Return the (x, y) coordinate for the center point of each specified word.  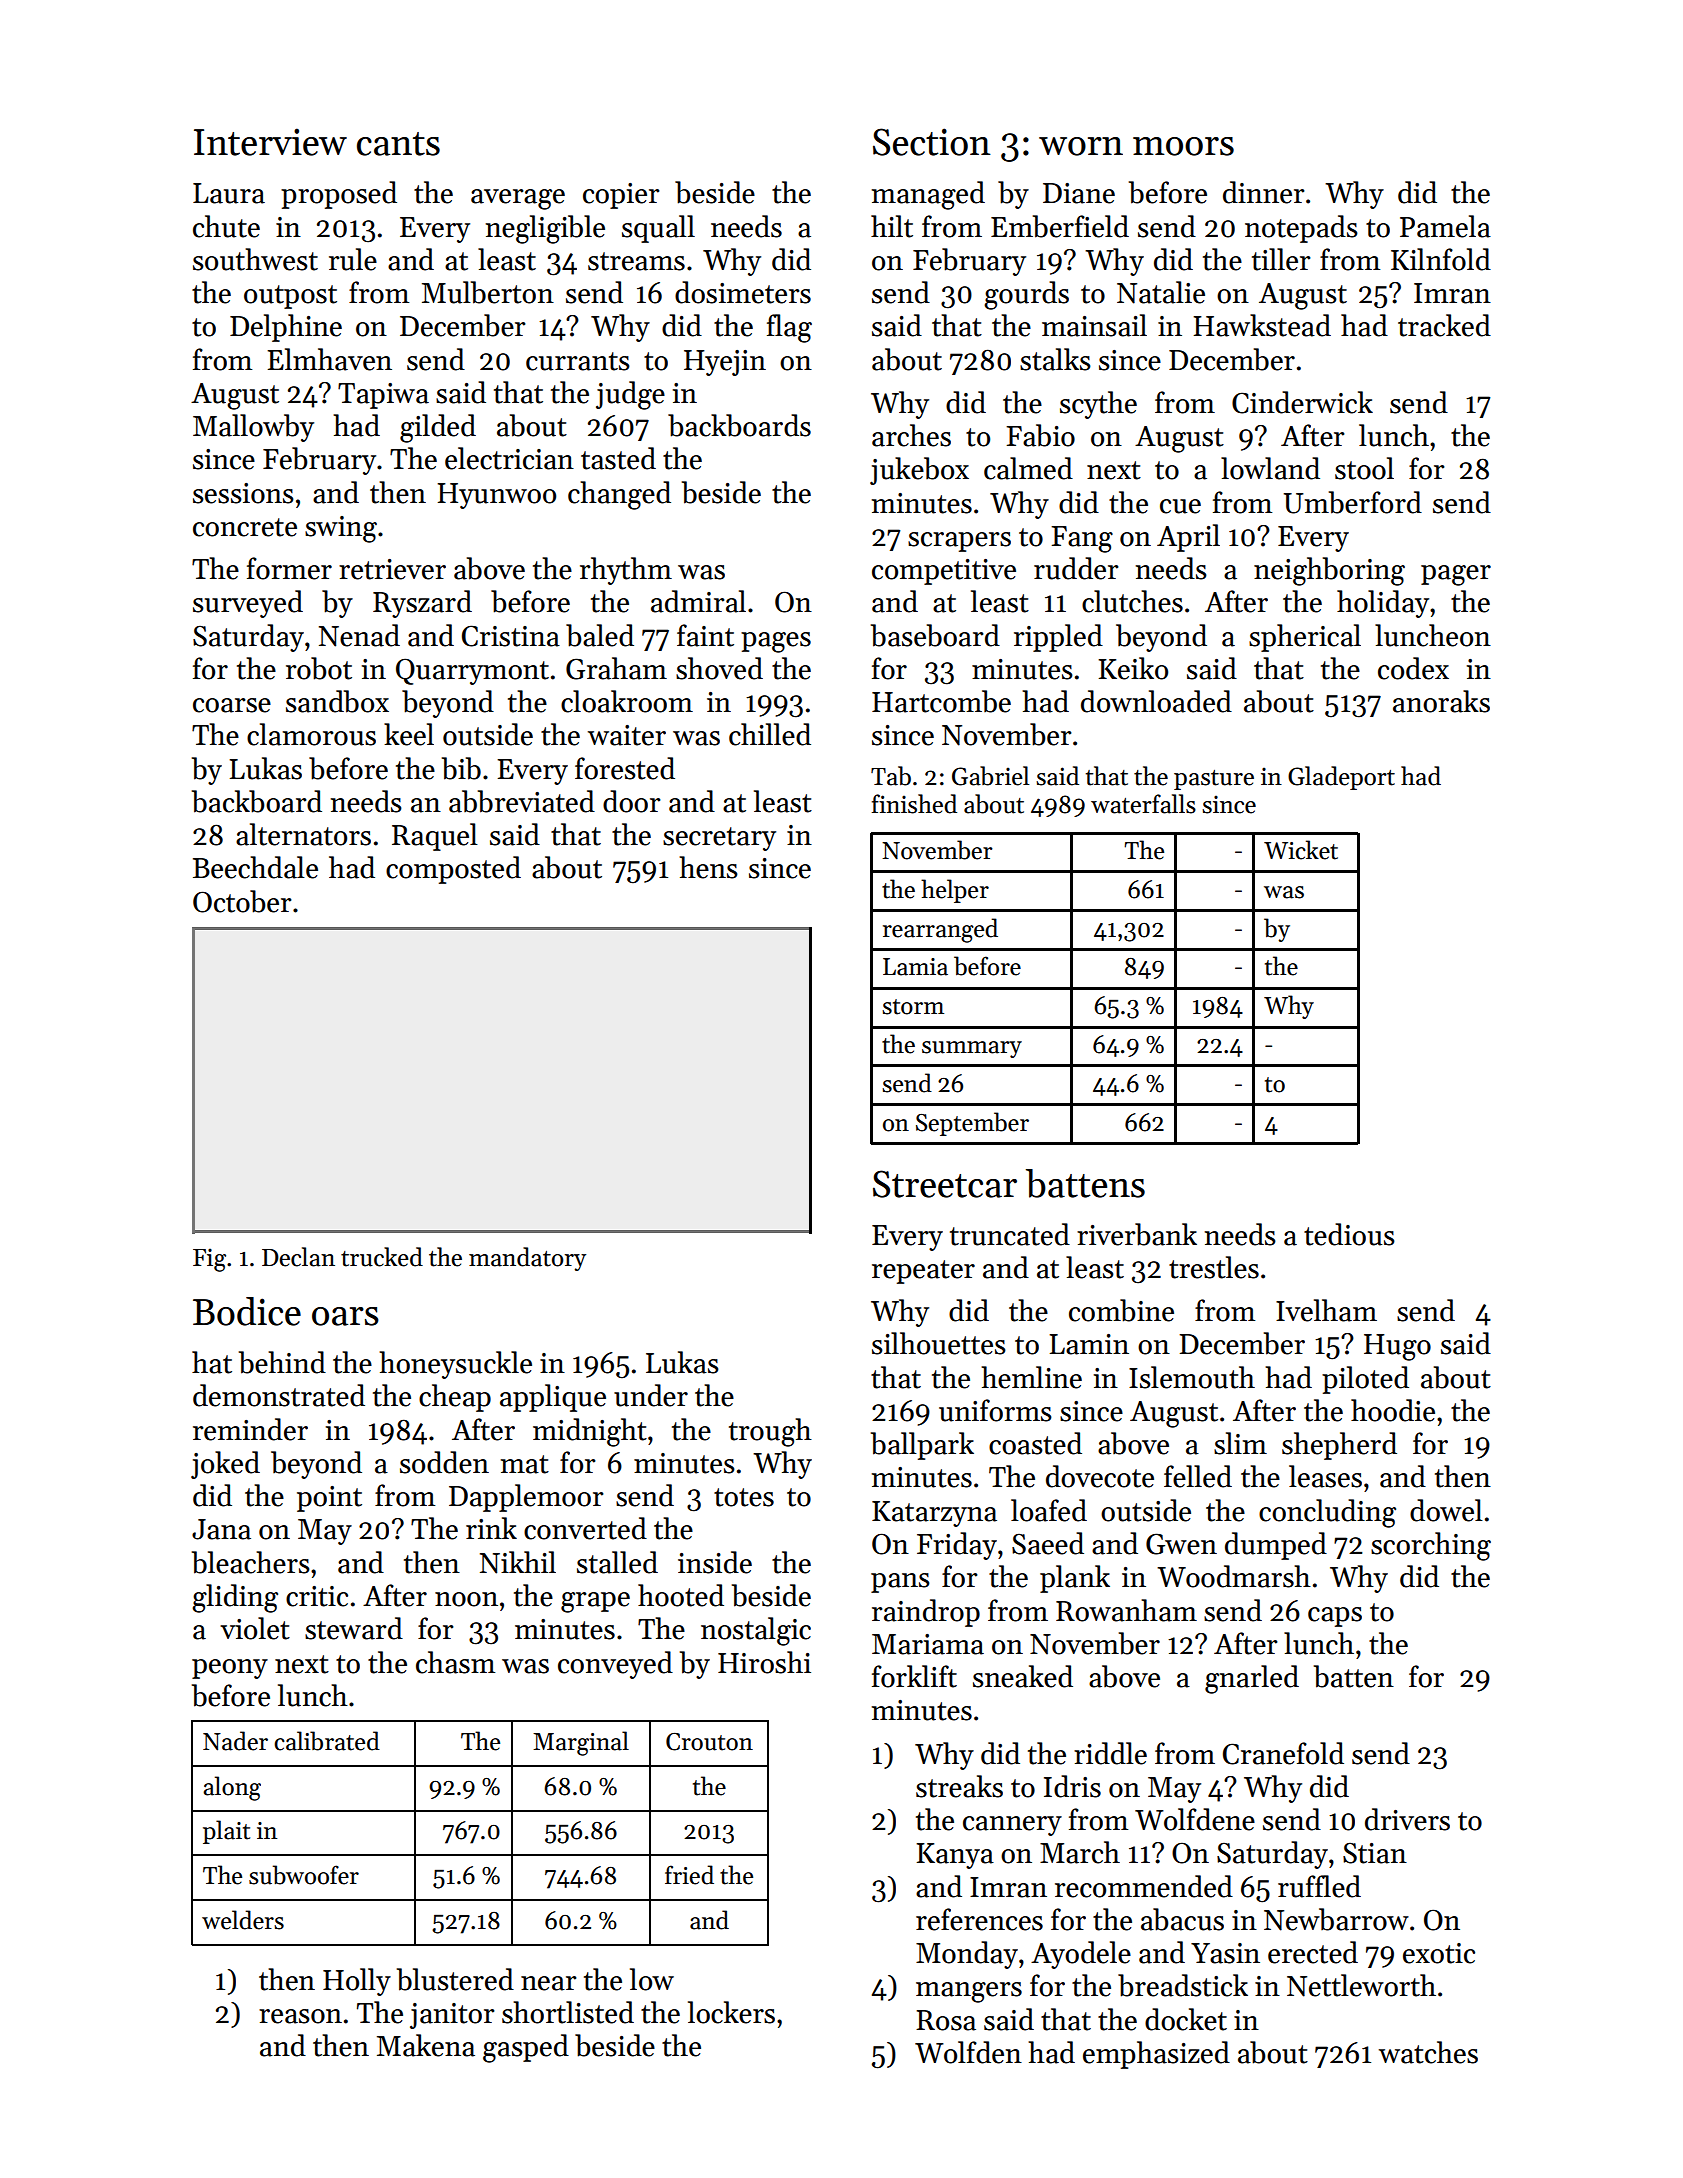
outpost (290, 297)
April (1188, 538)
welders (243, 1920)
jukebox (919, 471)
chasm (455, 1662)
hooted (681, 1595)
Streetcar (945, 1184)
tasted (618, 458)
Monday (967, 1955)
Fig (209, 1260)
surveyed (248, 604)
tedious (1349, 1234)
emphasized (1156, 2055)
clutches (1132, 601)
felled (1198, 1476)
